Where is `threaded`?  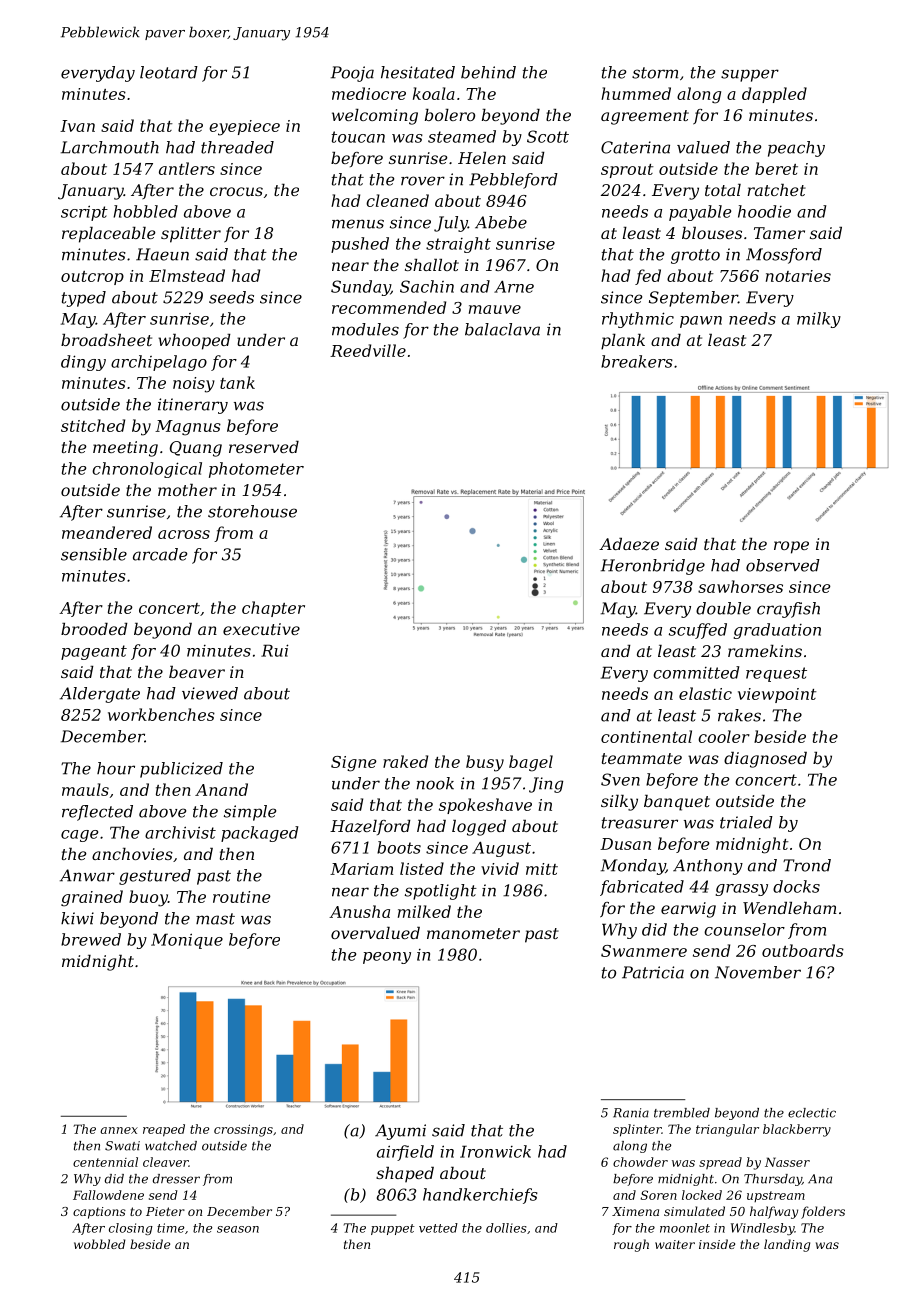
threaded is located at coordinates (237, 147).
